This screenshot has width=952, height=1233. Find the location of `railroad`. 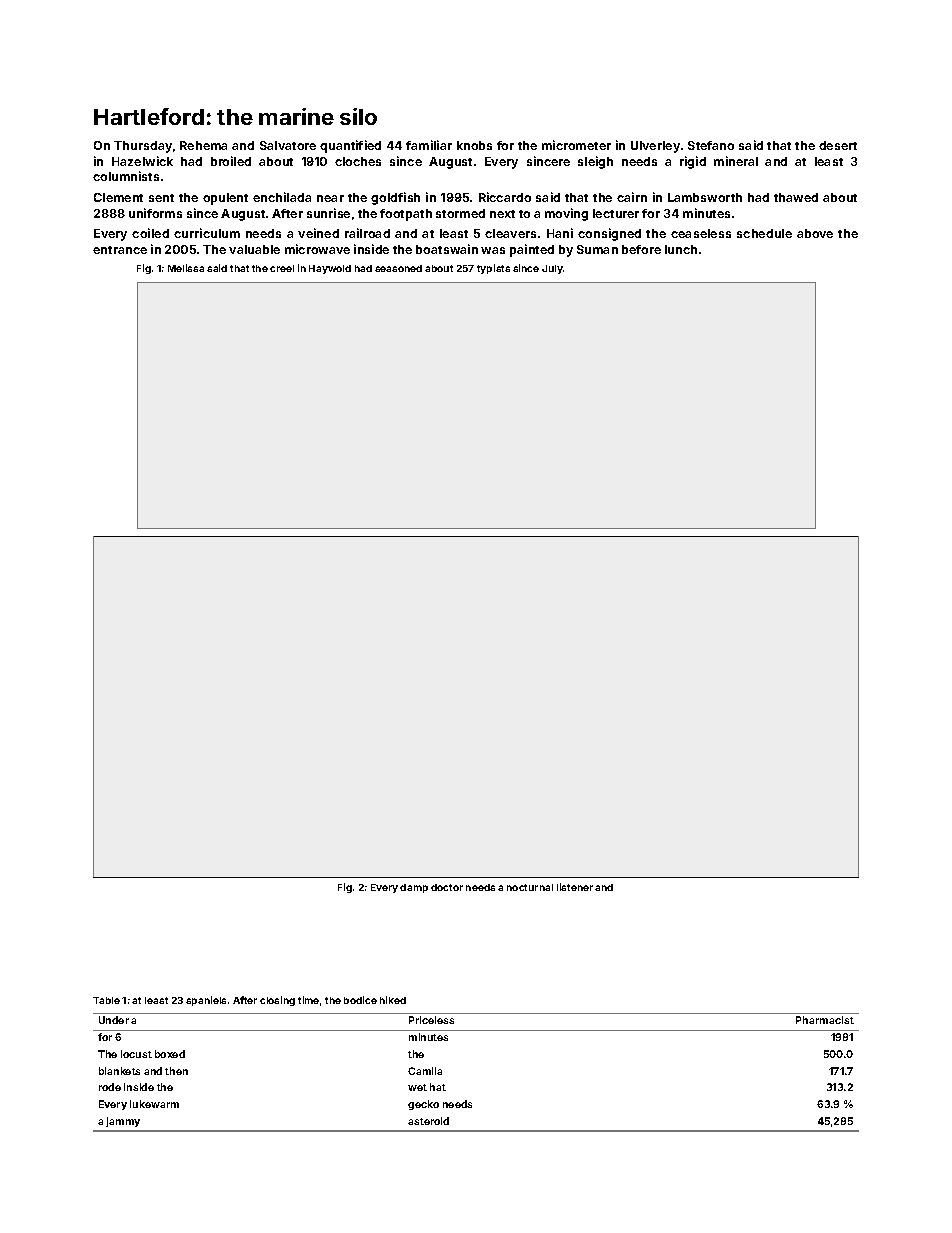

railroad is located at coordinates (367, 233).
